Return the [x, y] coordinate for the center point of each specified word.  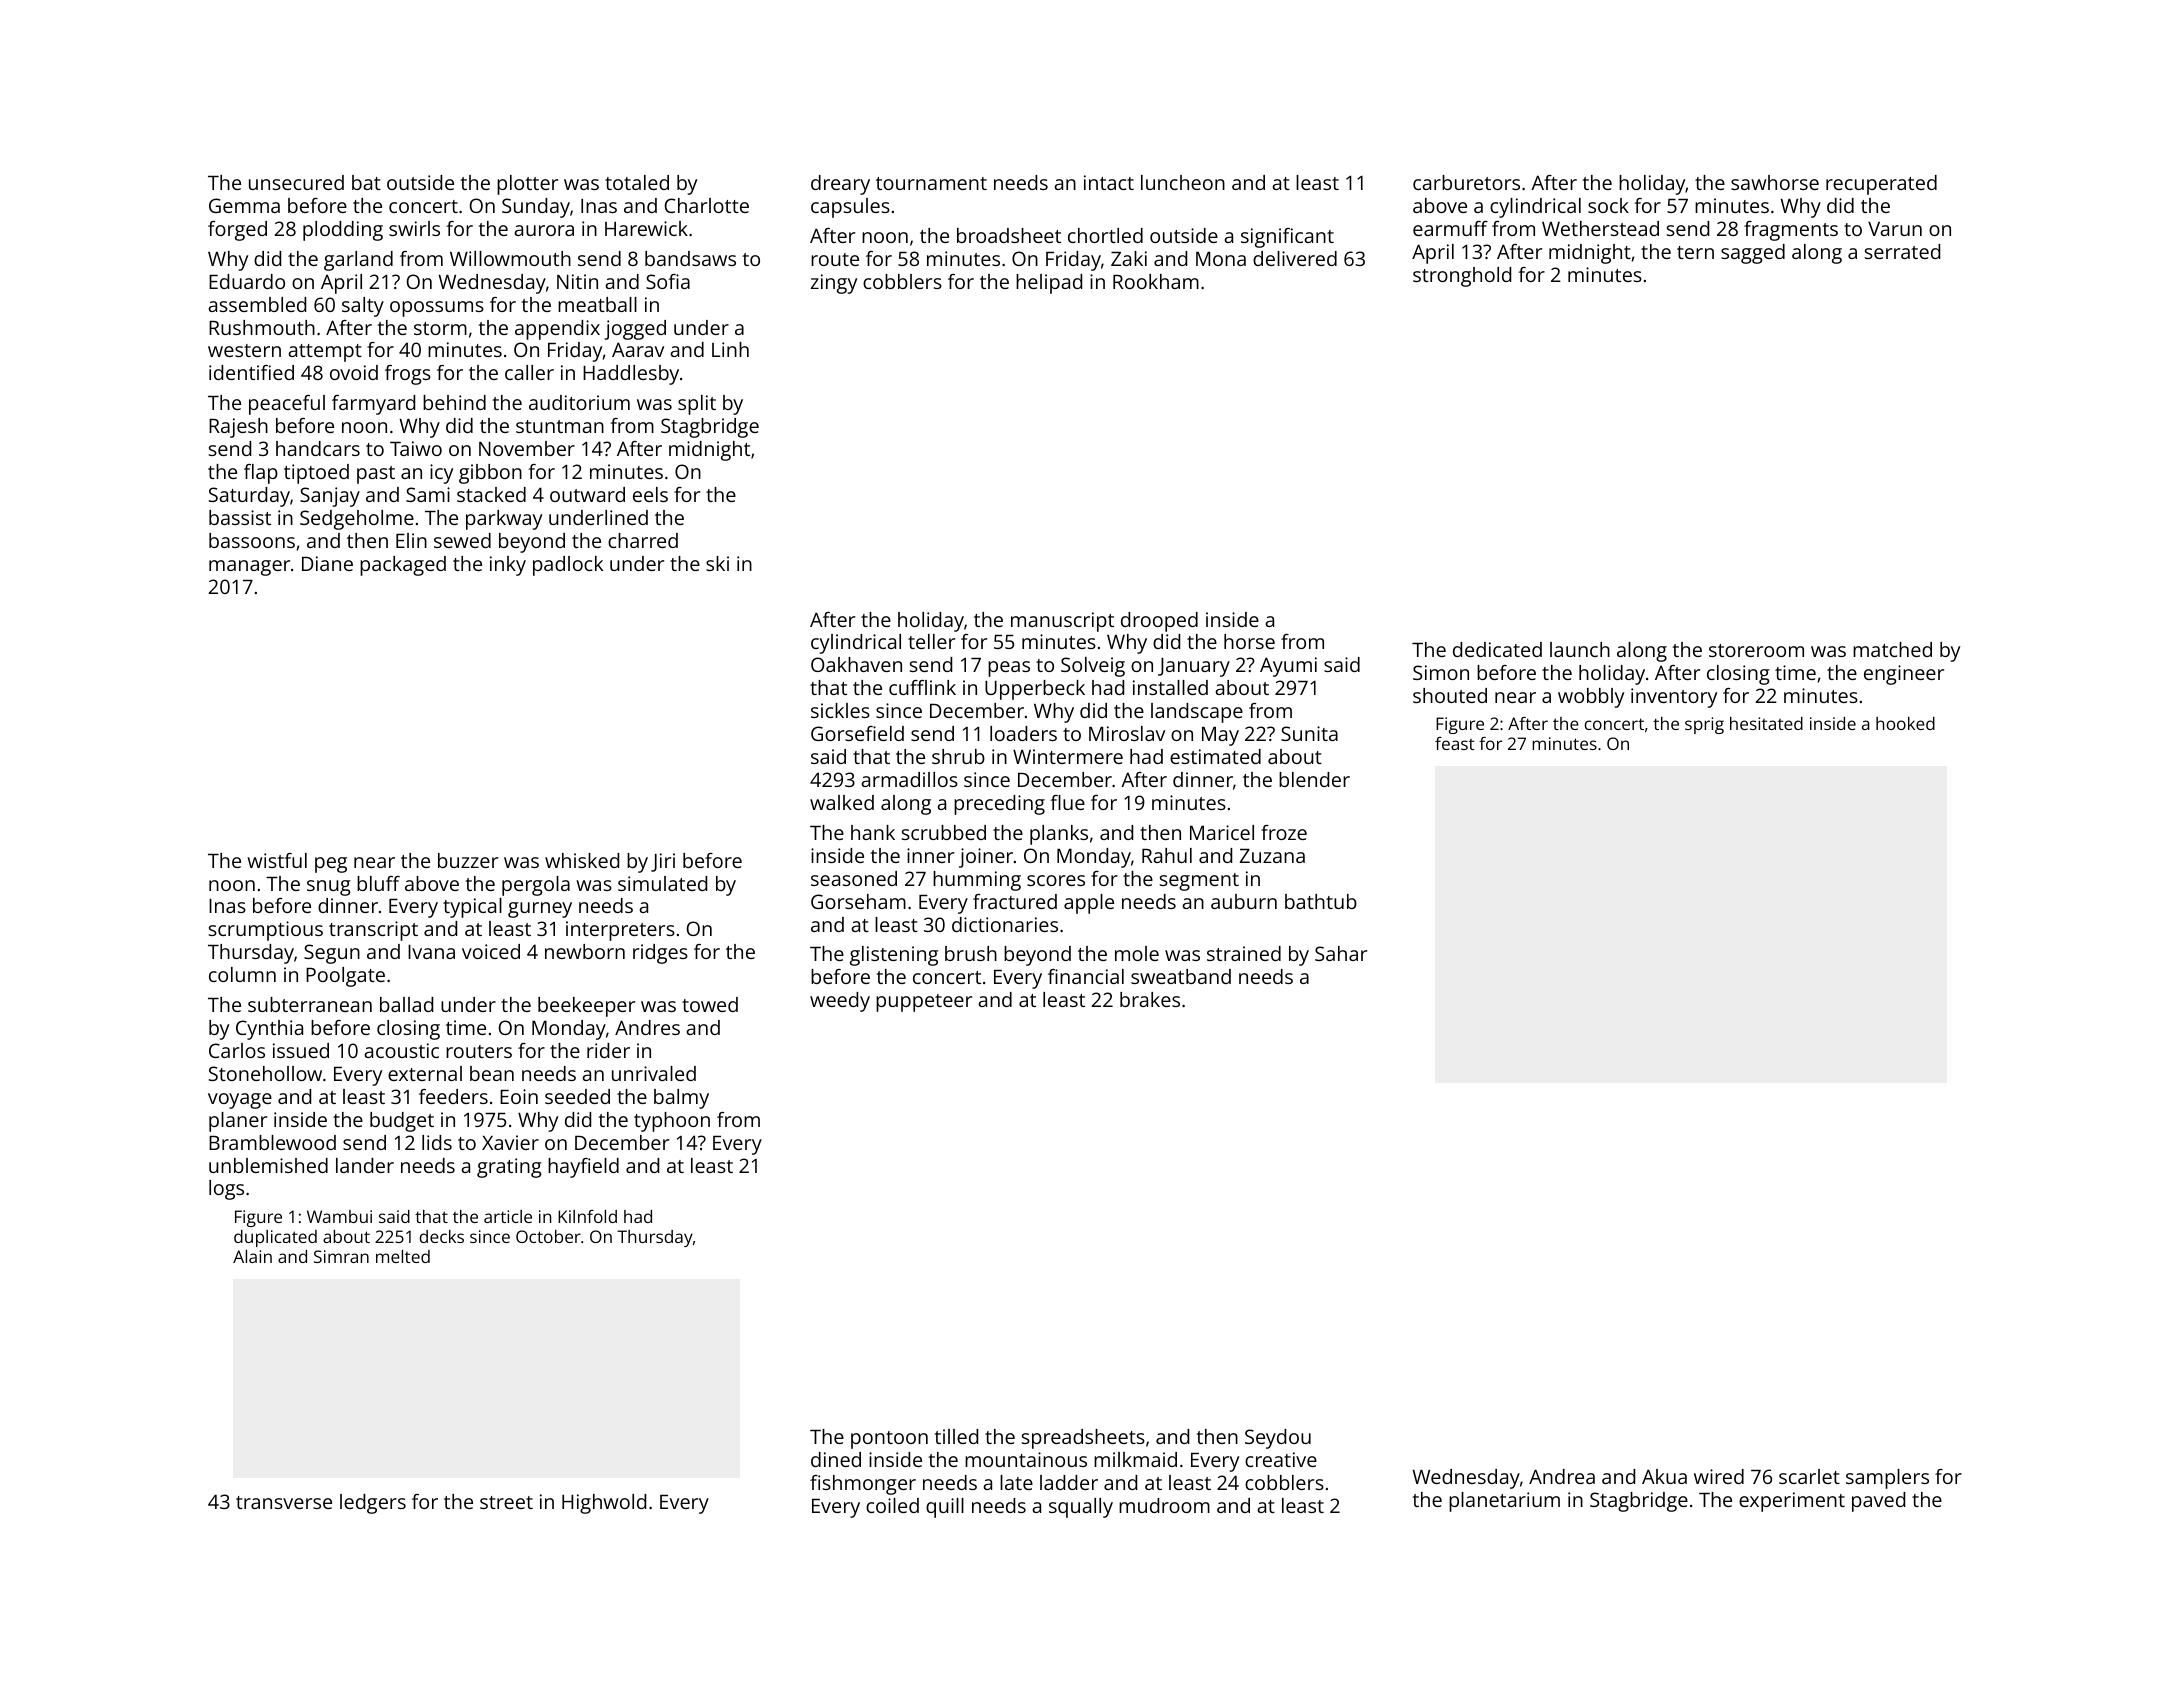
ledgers [373, 1504]
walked [842, 802]
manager [249, 568]
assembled [257, 304]
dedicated [1497, 649]
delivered [1295, 258]
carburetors [1466, 182]
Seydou [1278, 1439]
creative [1281, 1459]
